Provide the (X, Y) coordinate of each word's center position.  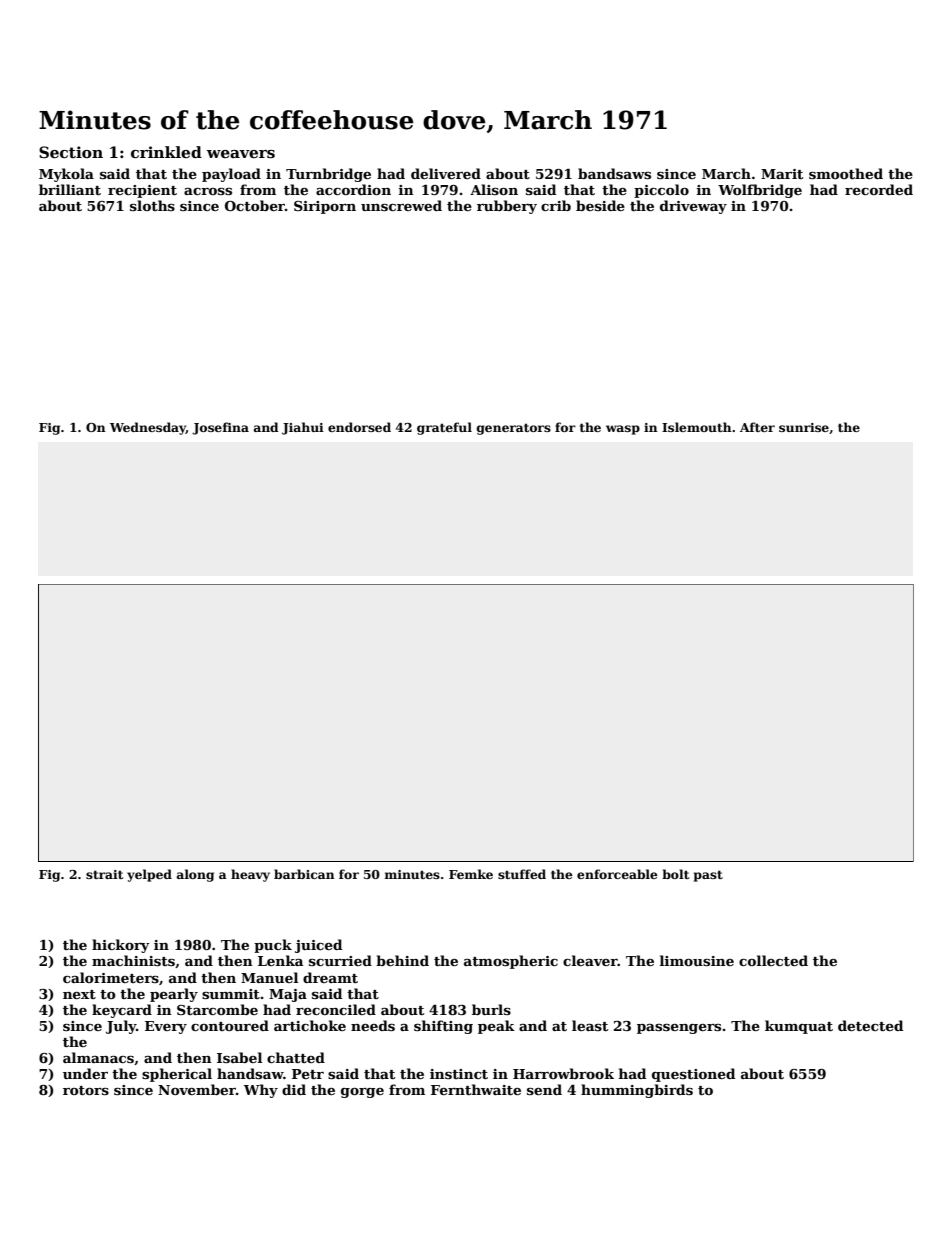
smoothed (846, 173)
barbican (304, 874)
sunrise (804, 427)
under (85, 1073)
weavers (241, 154)
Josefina (220, 428)
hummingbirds (637, 1091)
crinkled (166, 152)
